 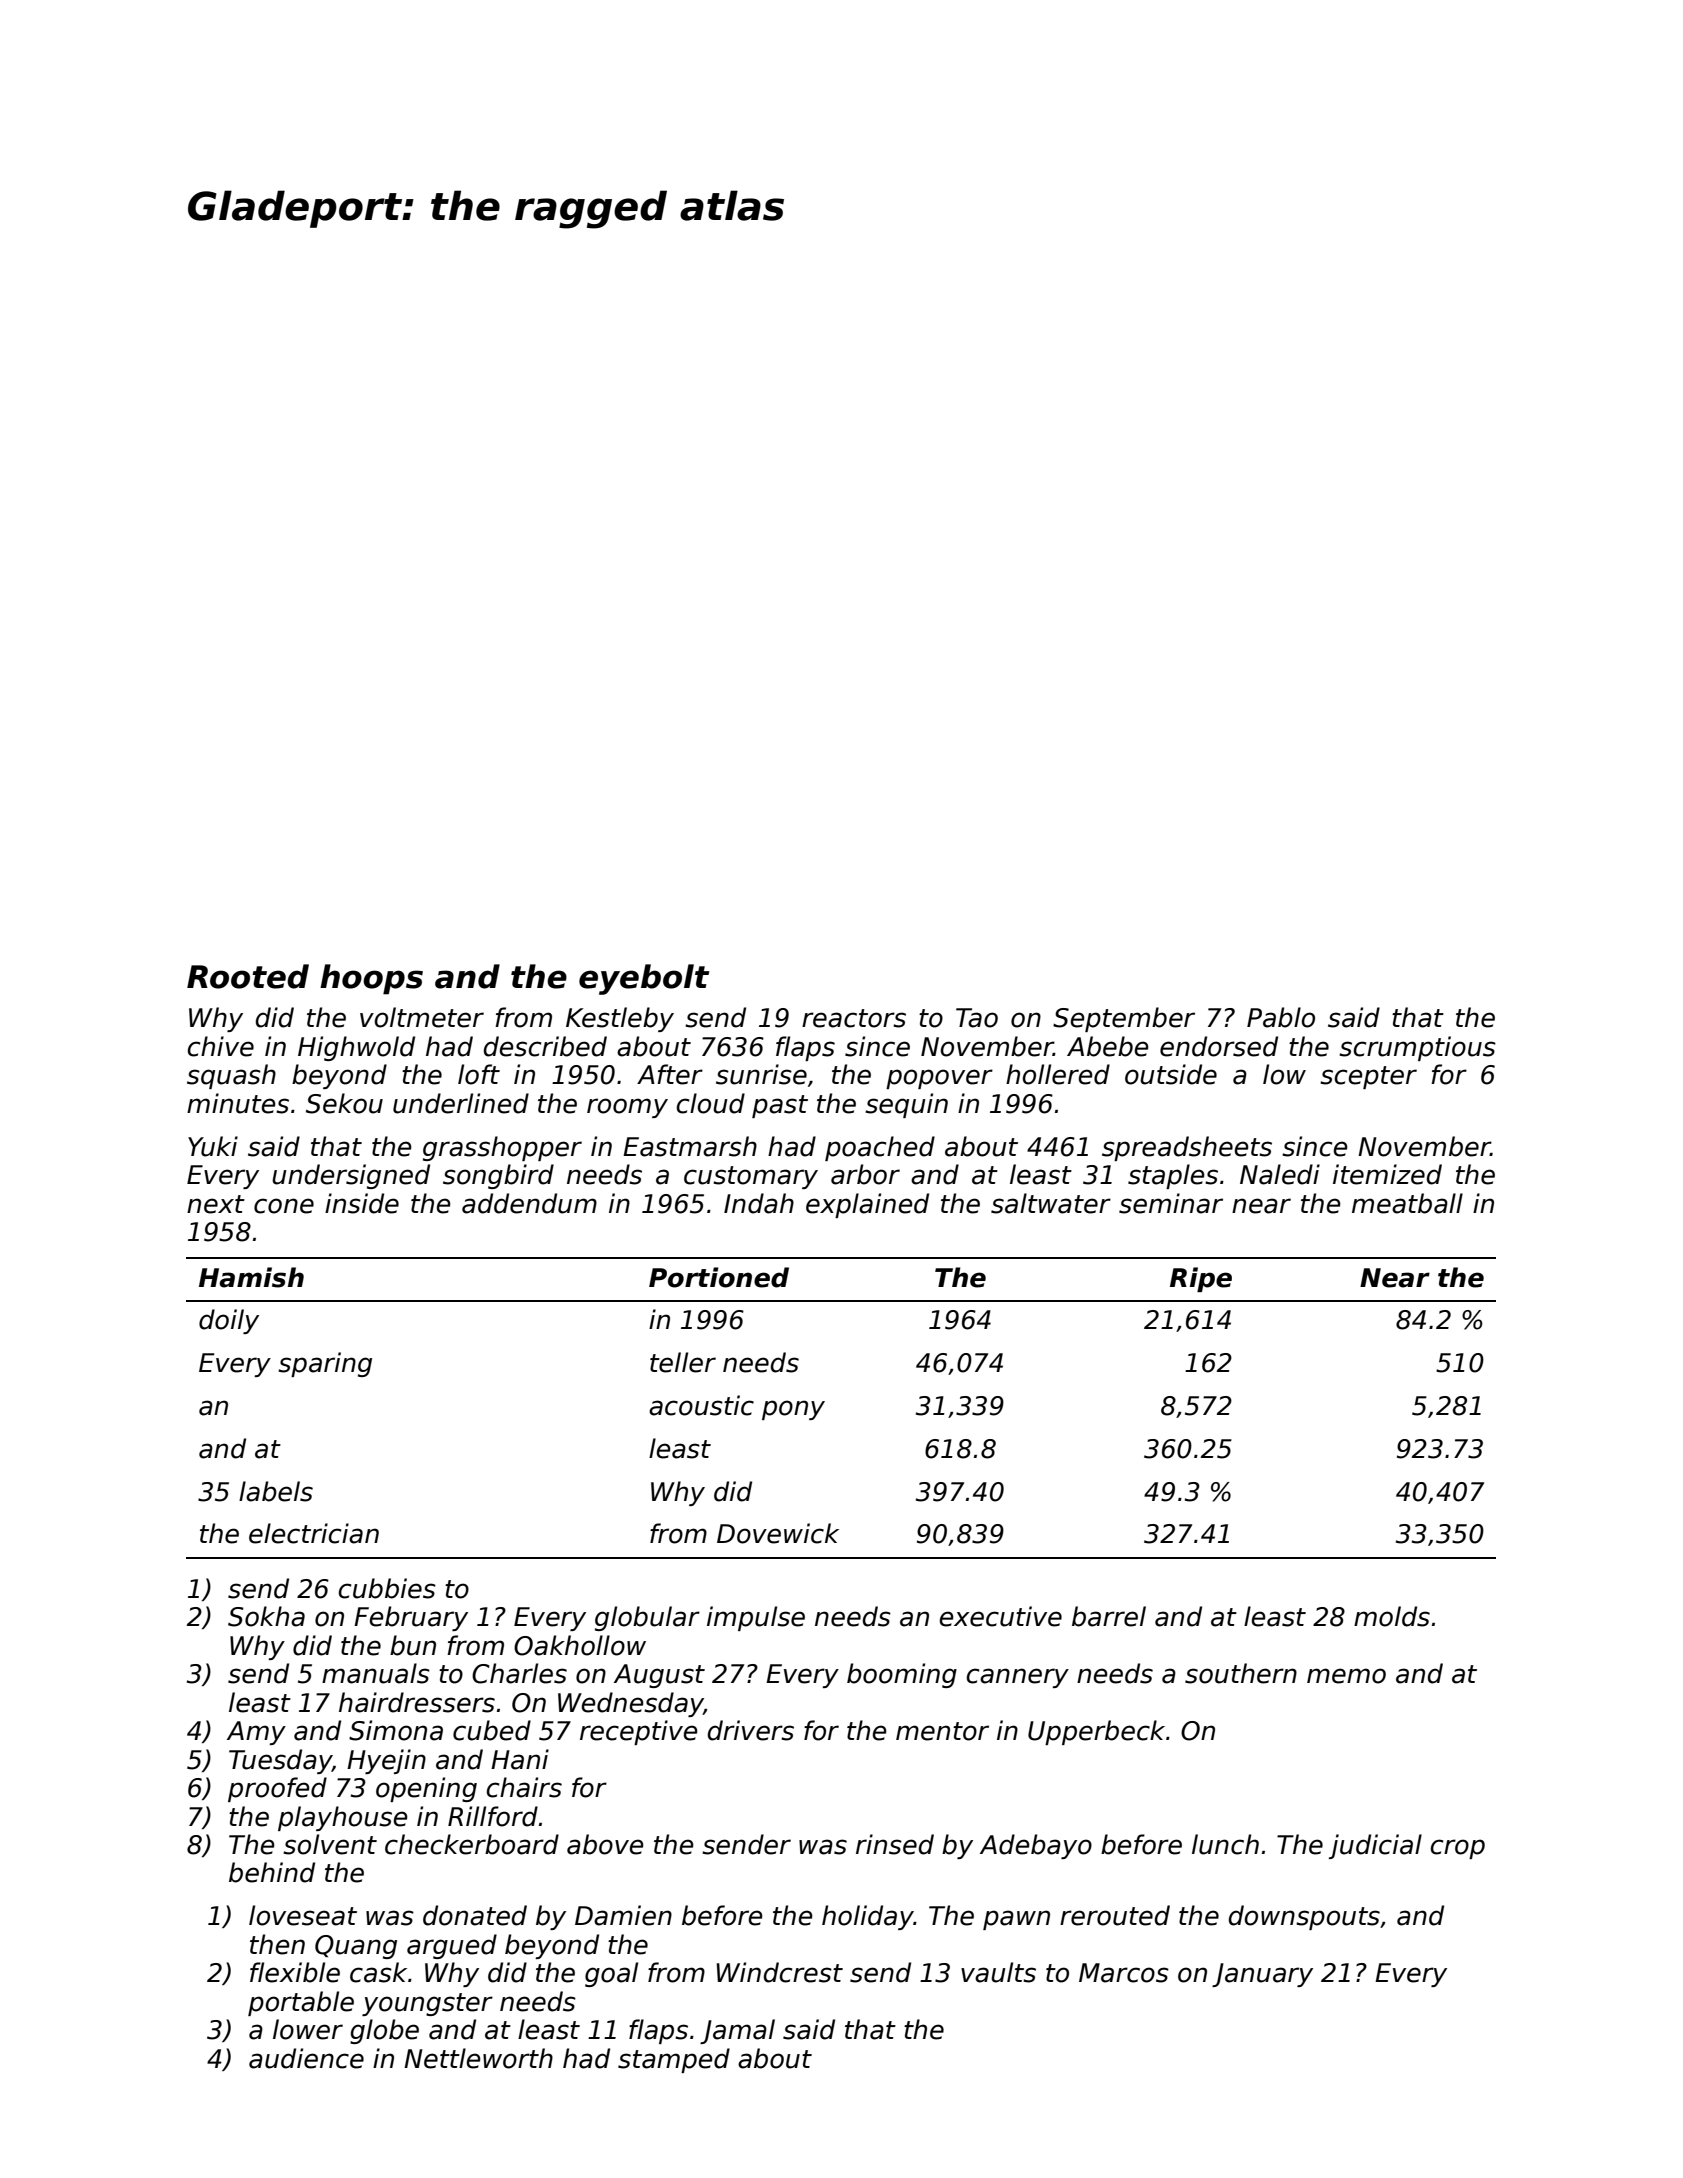 I want to click on Portioned, so click(x=719, y=1277).
